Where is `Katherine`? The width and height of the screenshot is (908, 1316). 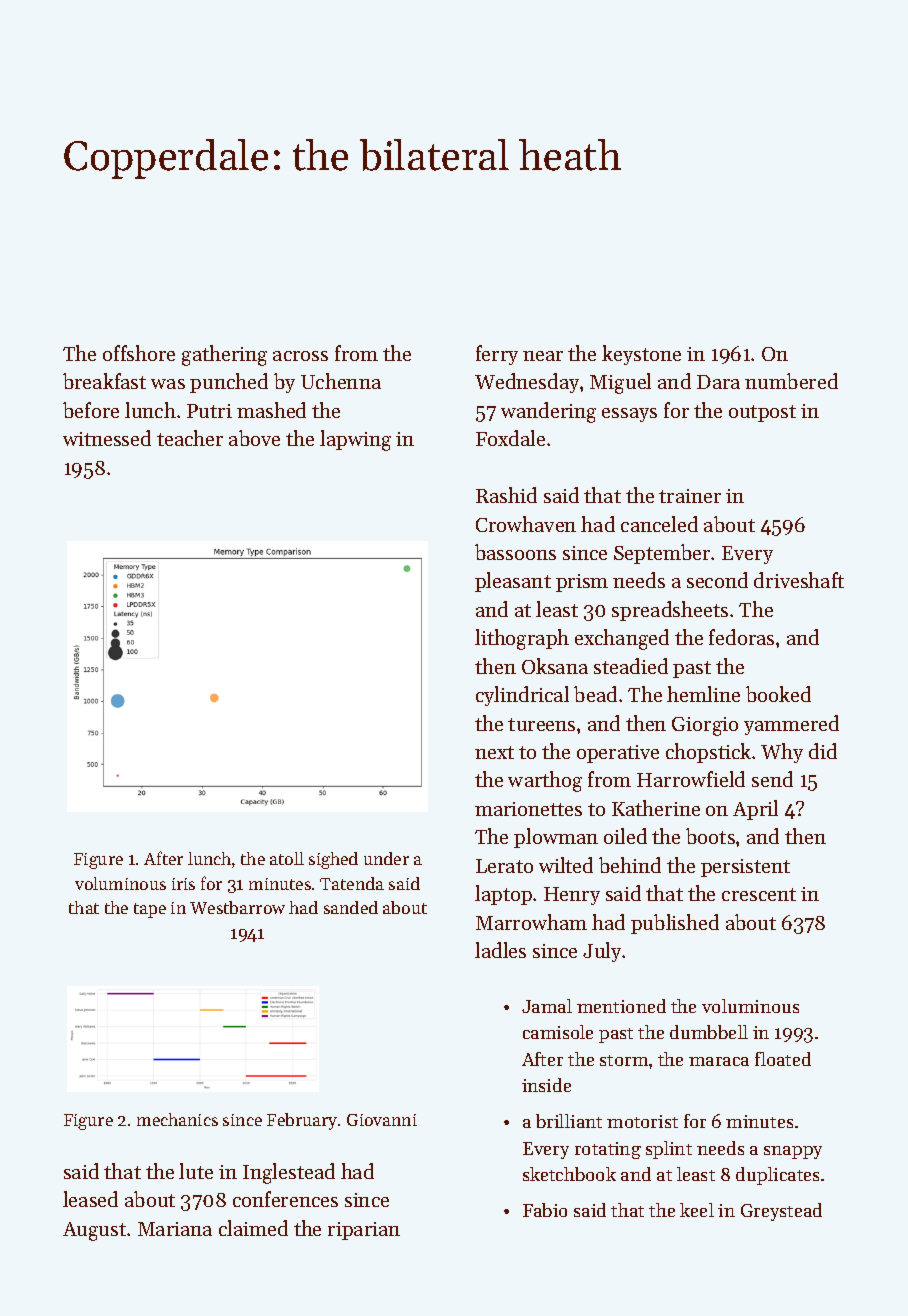 Katherine is located at coordinates (656, 808).
